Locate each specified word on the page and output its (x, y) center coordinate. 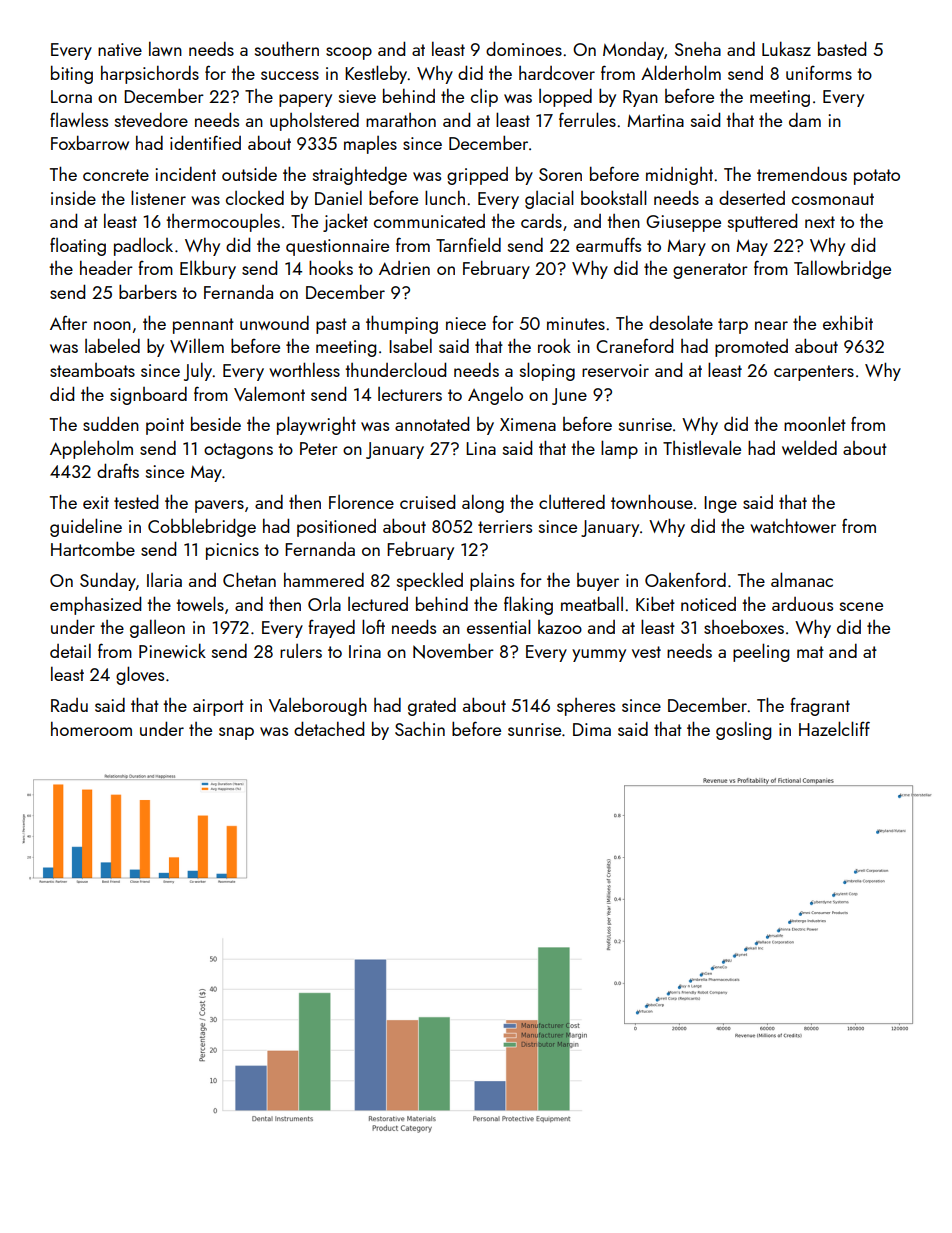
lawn (165, 48)
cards (541, 221)
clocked (255, 198)
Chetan (249, 579)
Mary (686, 248)
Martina (655, 120)
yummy (599, 655)
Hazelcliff (834, 728)
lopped (565, 98)
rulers (301, 651)
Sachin (420, 729)
